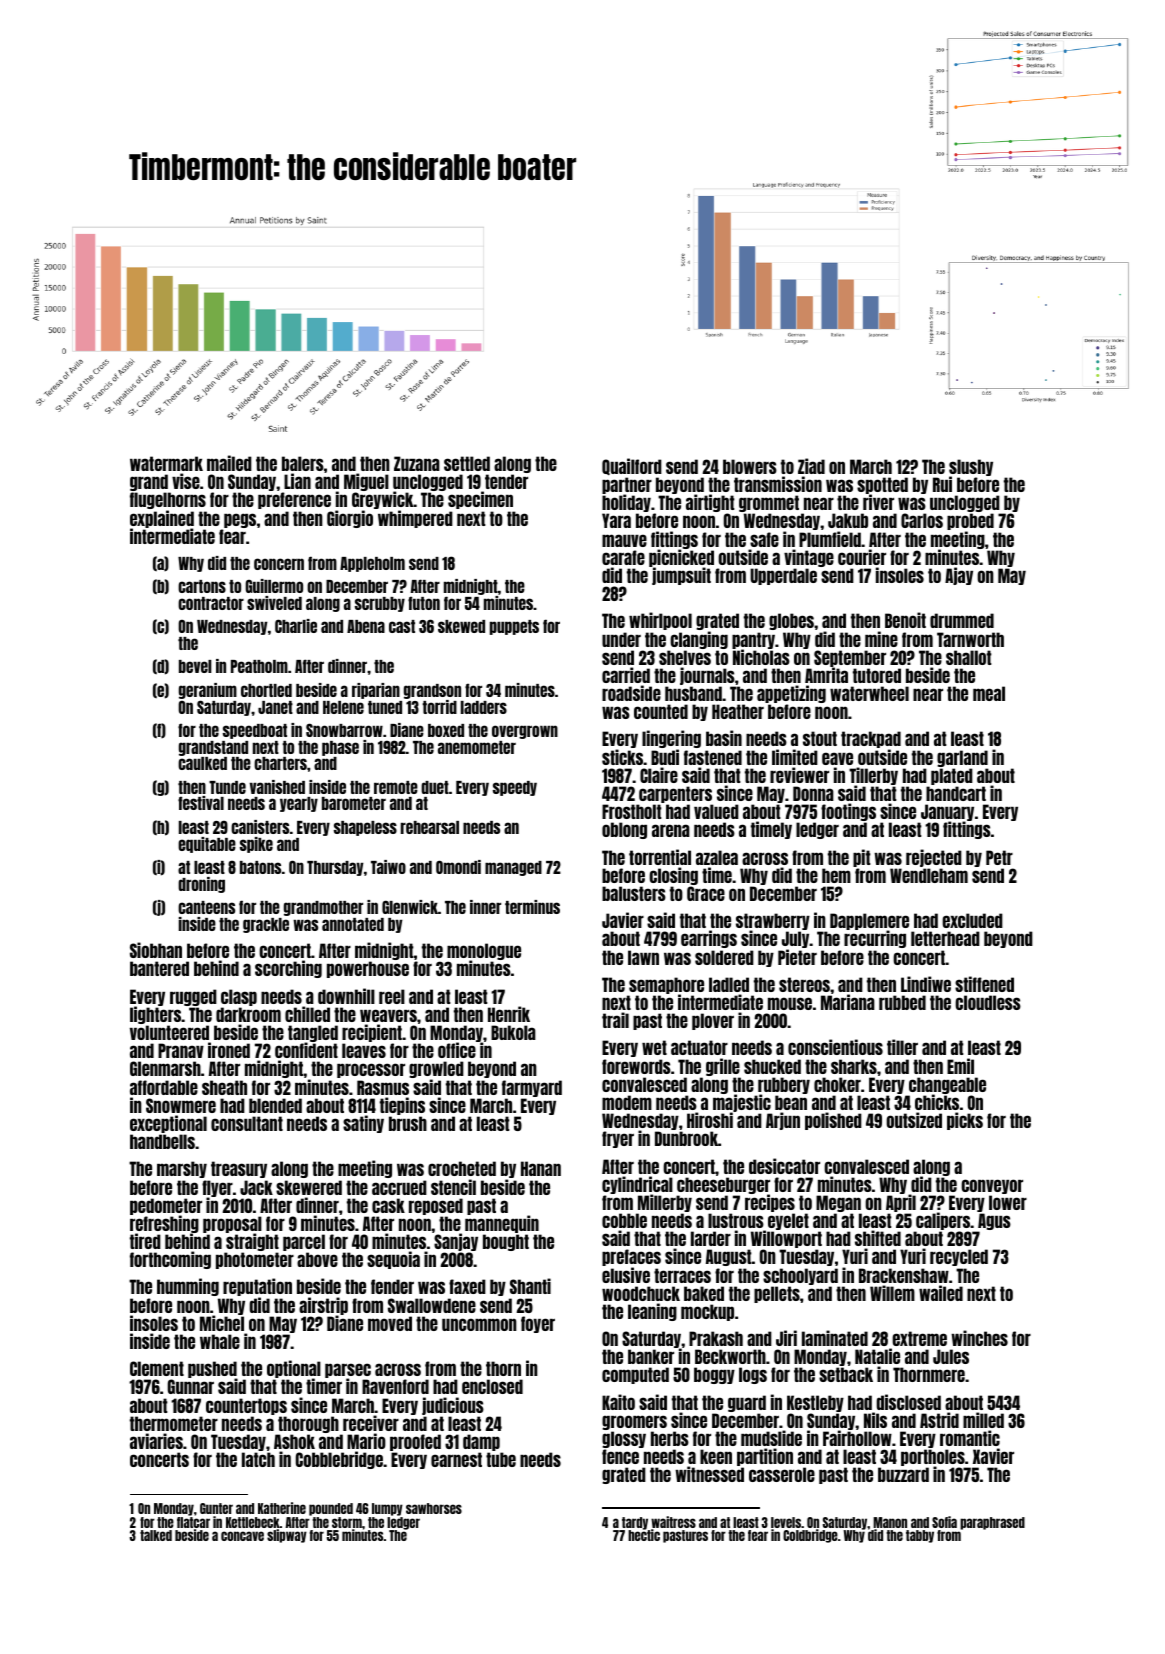 This document has height=1654, width=1165. Describe the element at coordinates (644, 1535) in the document. I see `hectic` at that location.
